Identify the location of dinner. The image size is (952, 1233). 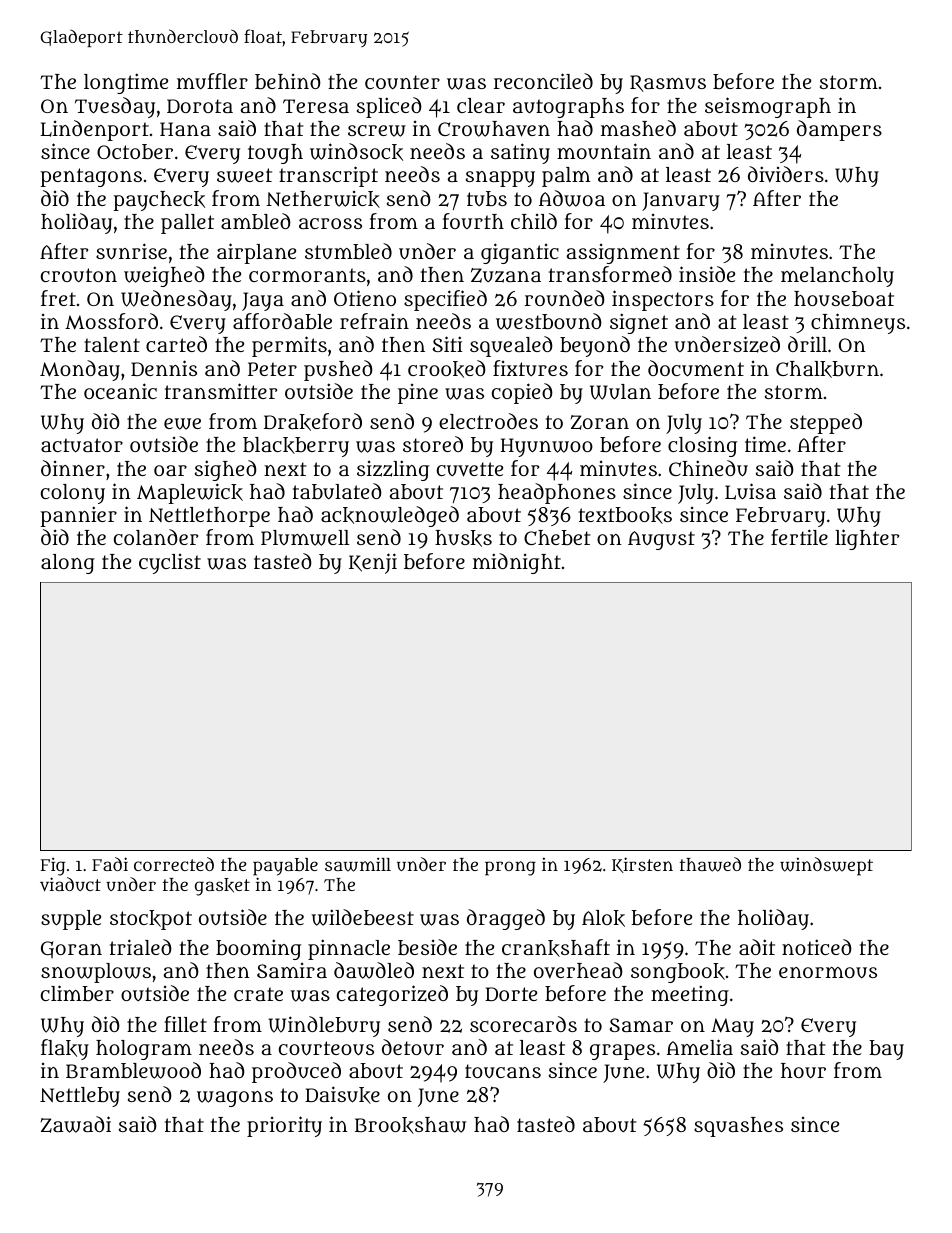
(73, 468).
